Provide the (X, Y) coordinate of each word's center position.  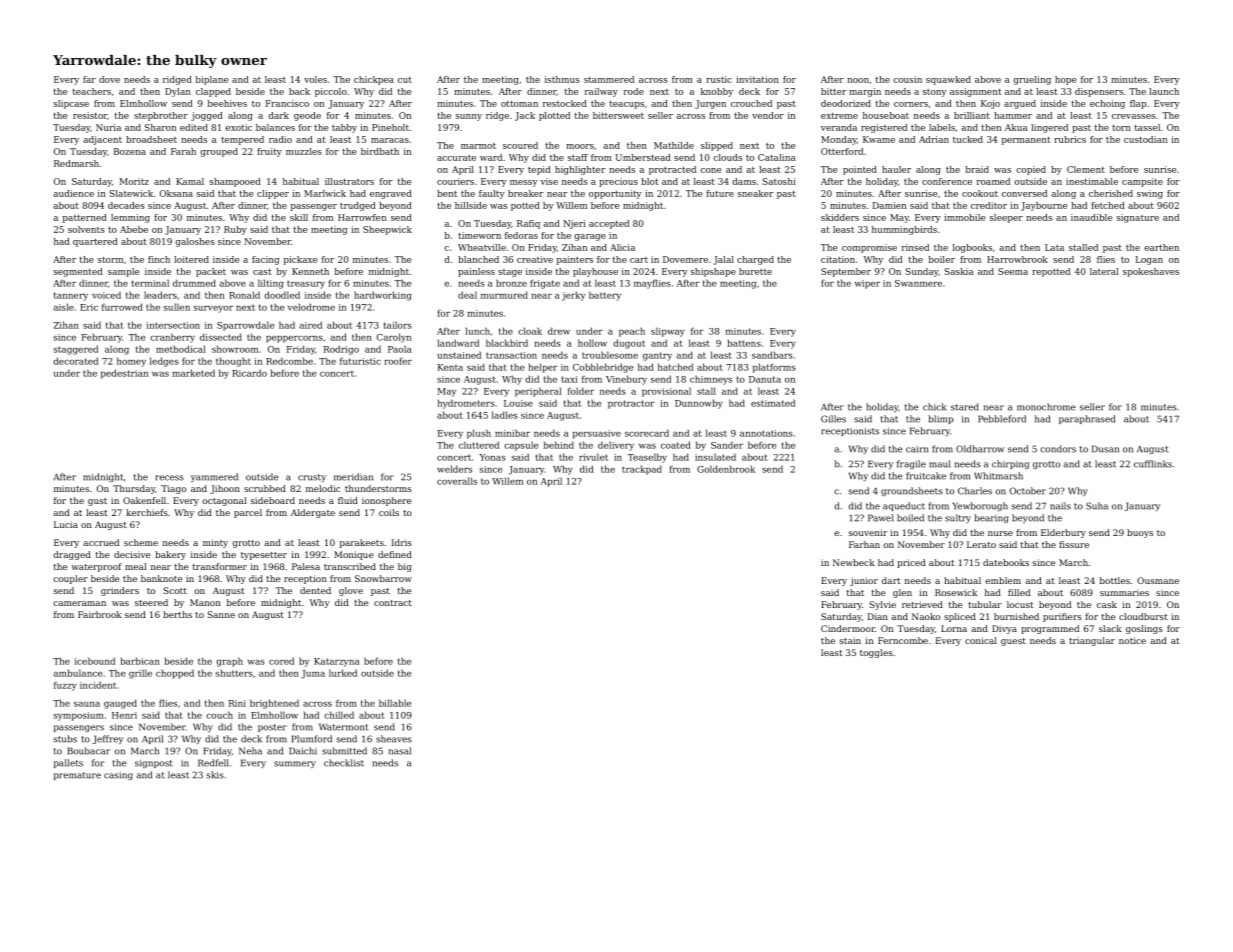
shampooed (235, 182)
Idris (402, 542)
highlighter (580, 170)
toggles (876, 653)
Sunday (922, 272)
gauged (120, 704)
